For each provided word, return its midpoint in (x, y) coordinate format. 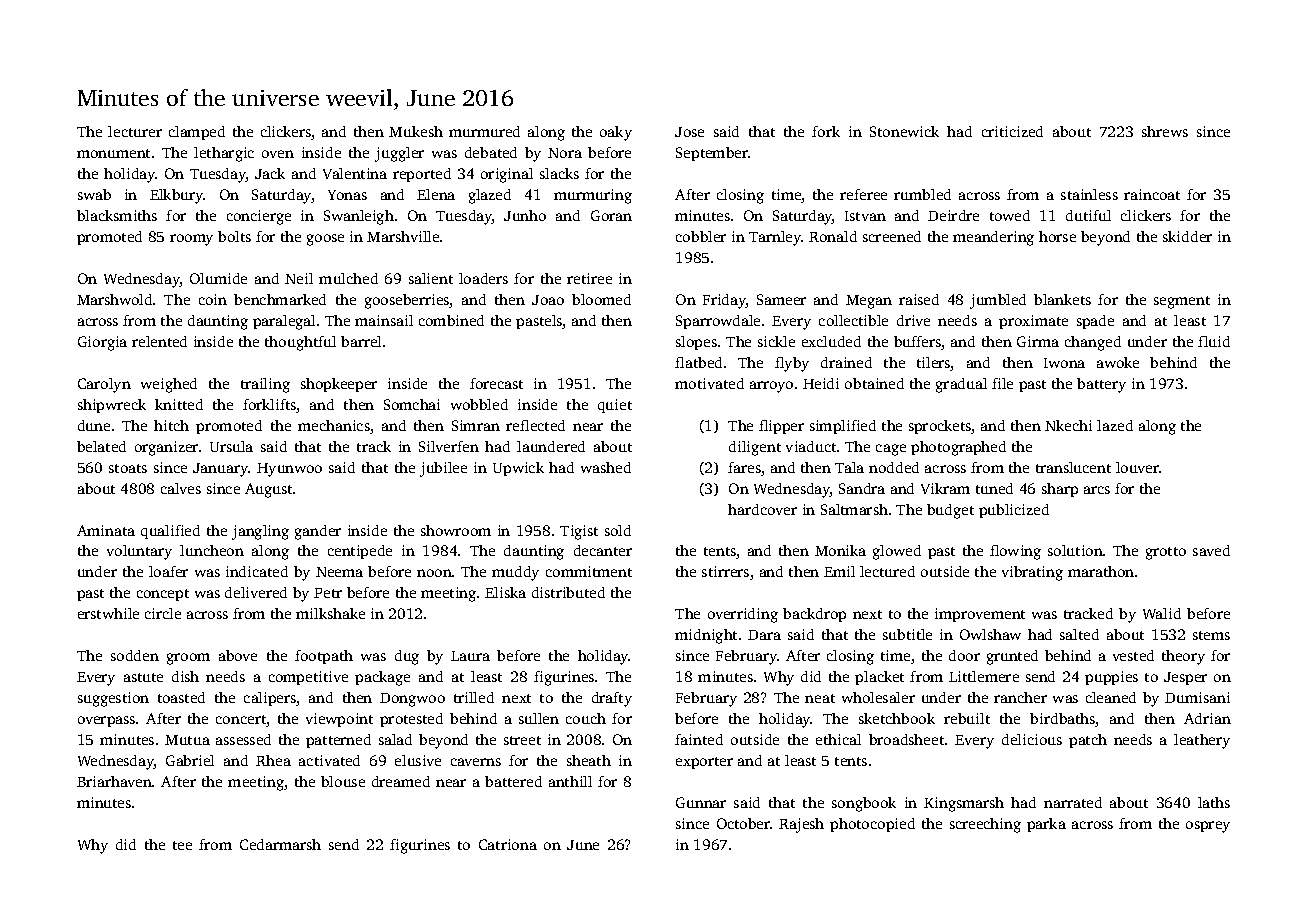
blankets (1062, 299)
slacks (559, 173)
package (382, 678)
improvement (980, 615)
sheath (589, 760)
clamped (197, 133)
